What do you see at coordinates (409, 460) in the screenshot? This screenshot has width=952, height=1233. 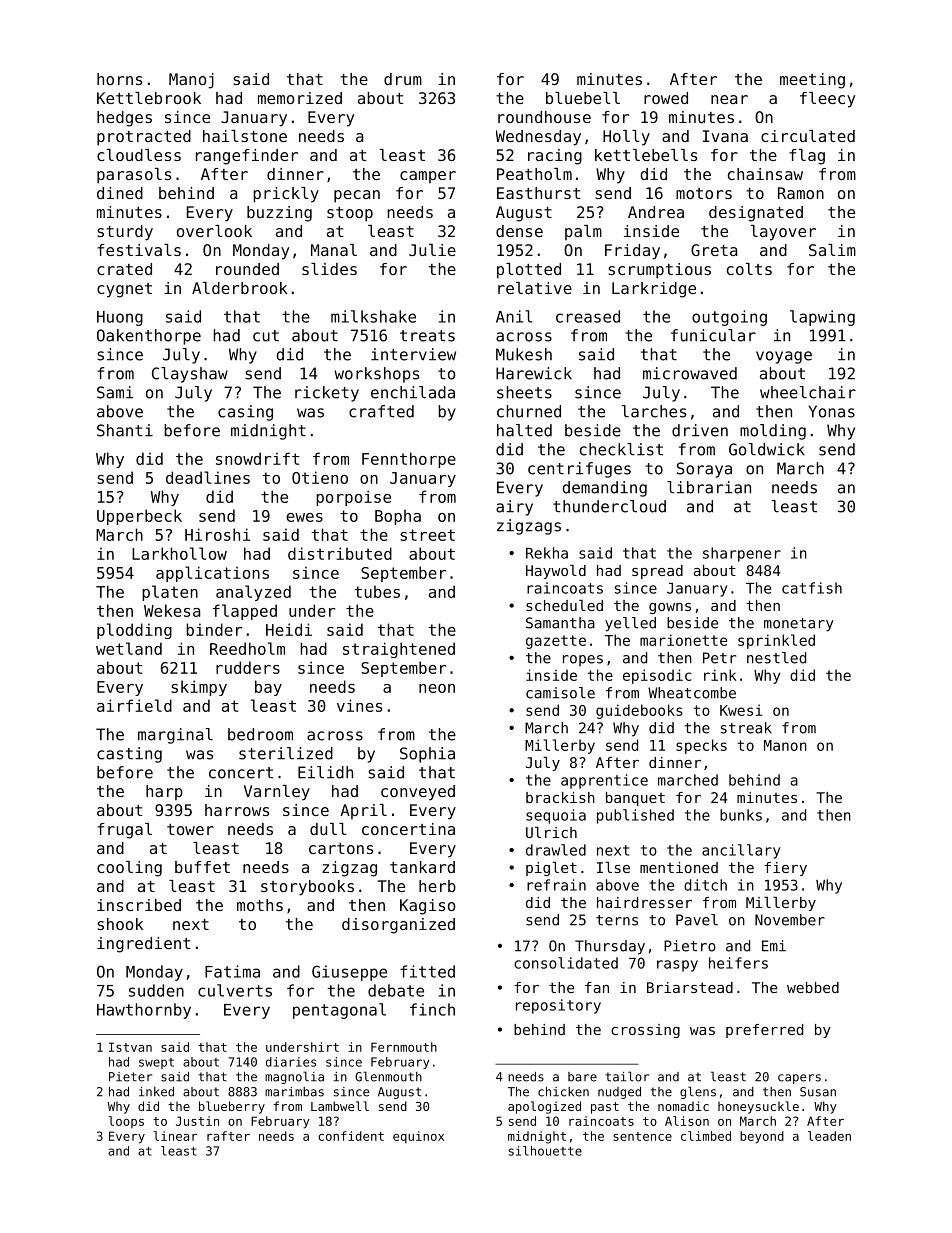 I see `Fennthorpe` at bounding box center [409, 460].
